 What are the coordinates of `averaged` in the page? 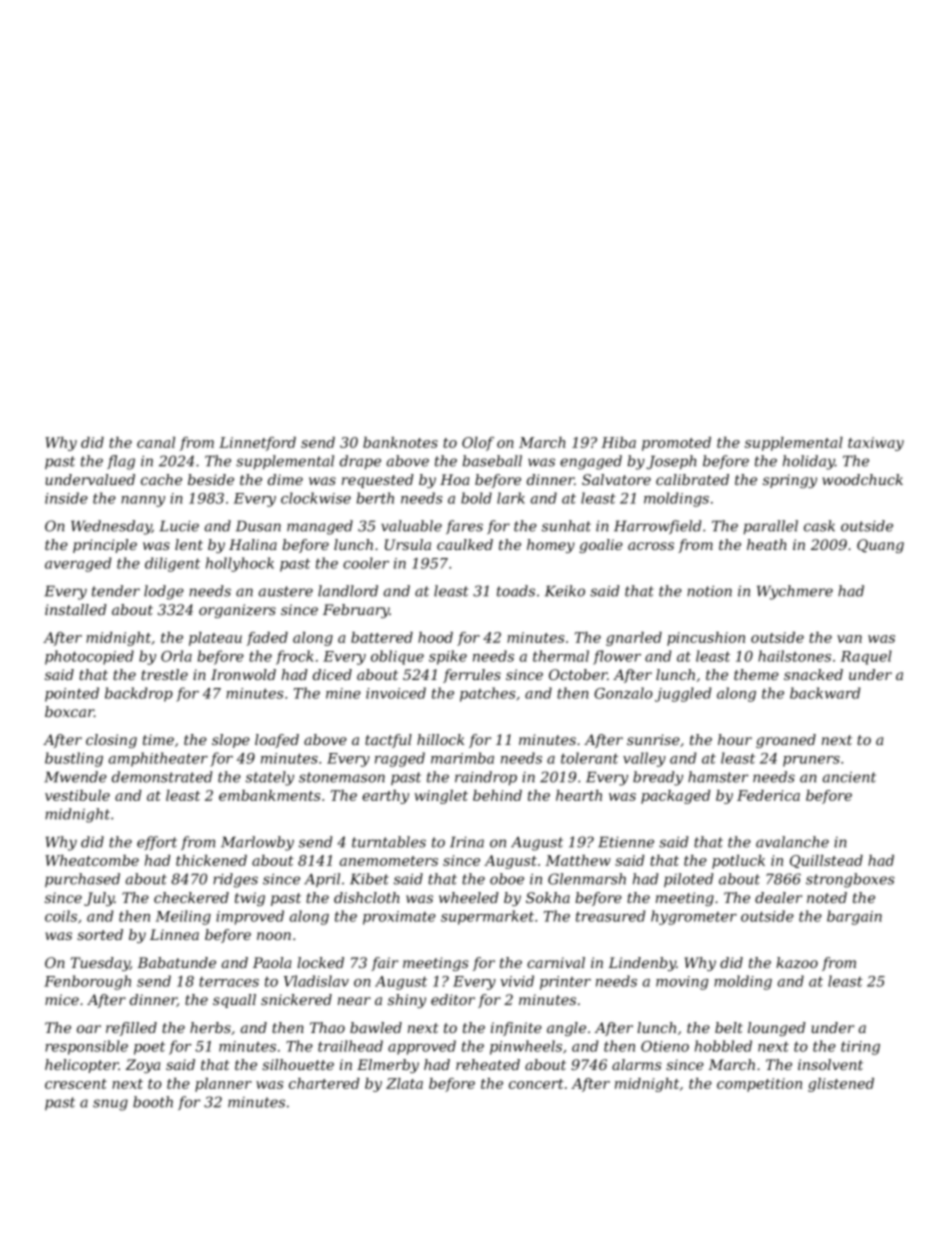 It's located at (78, 564).
